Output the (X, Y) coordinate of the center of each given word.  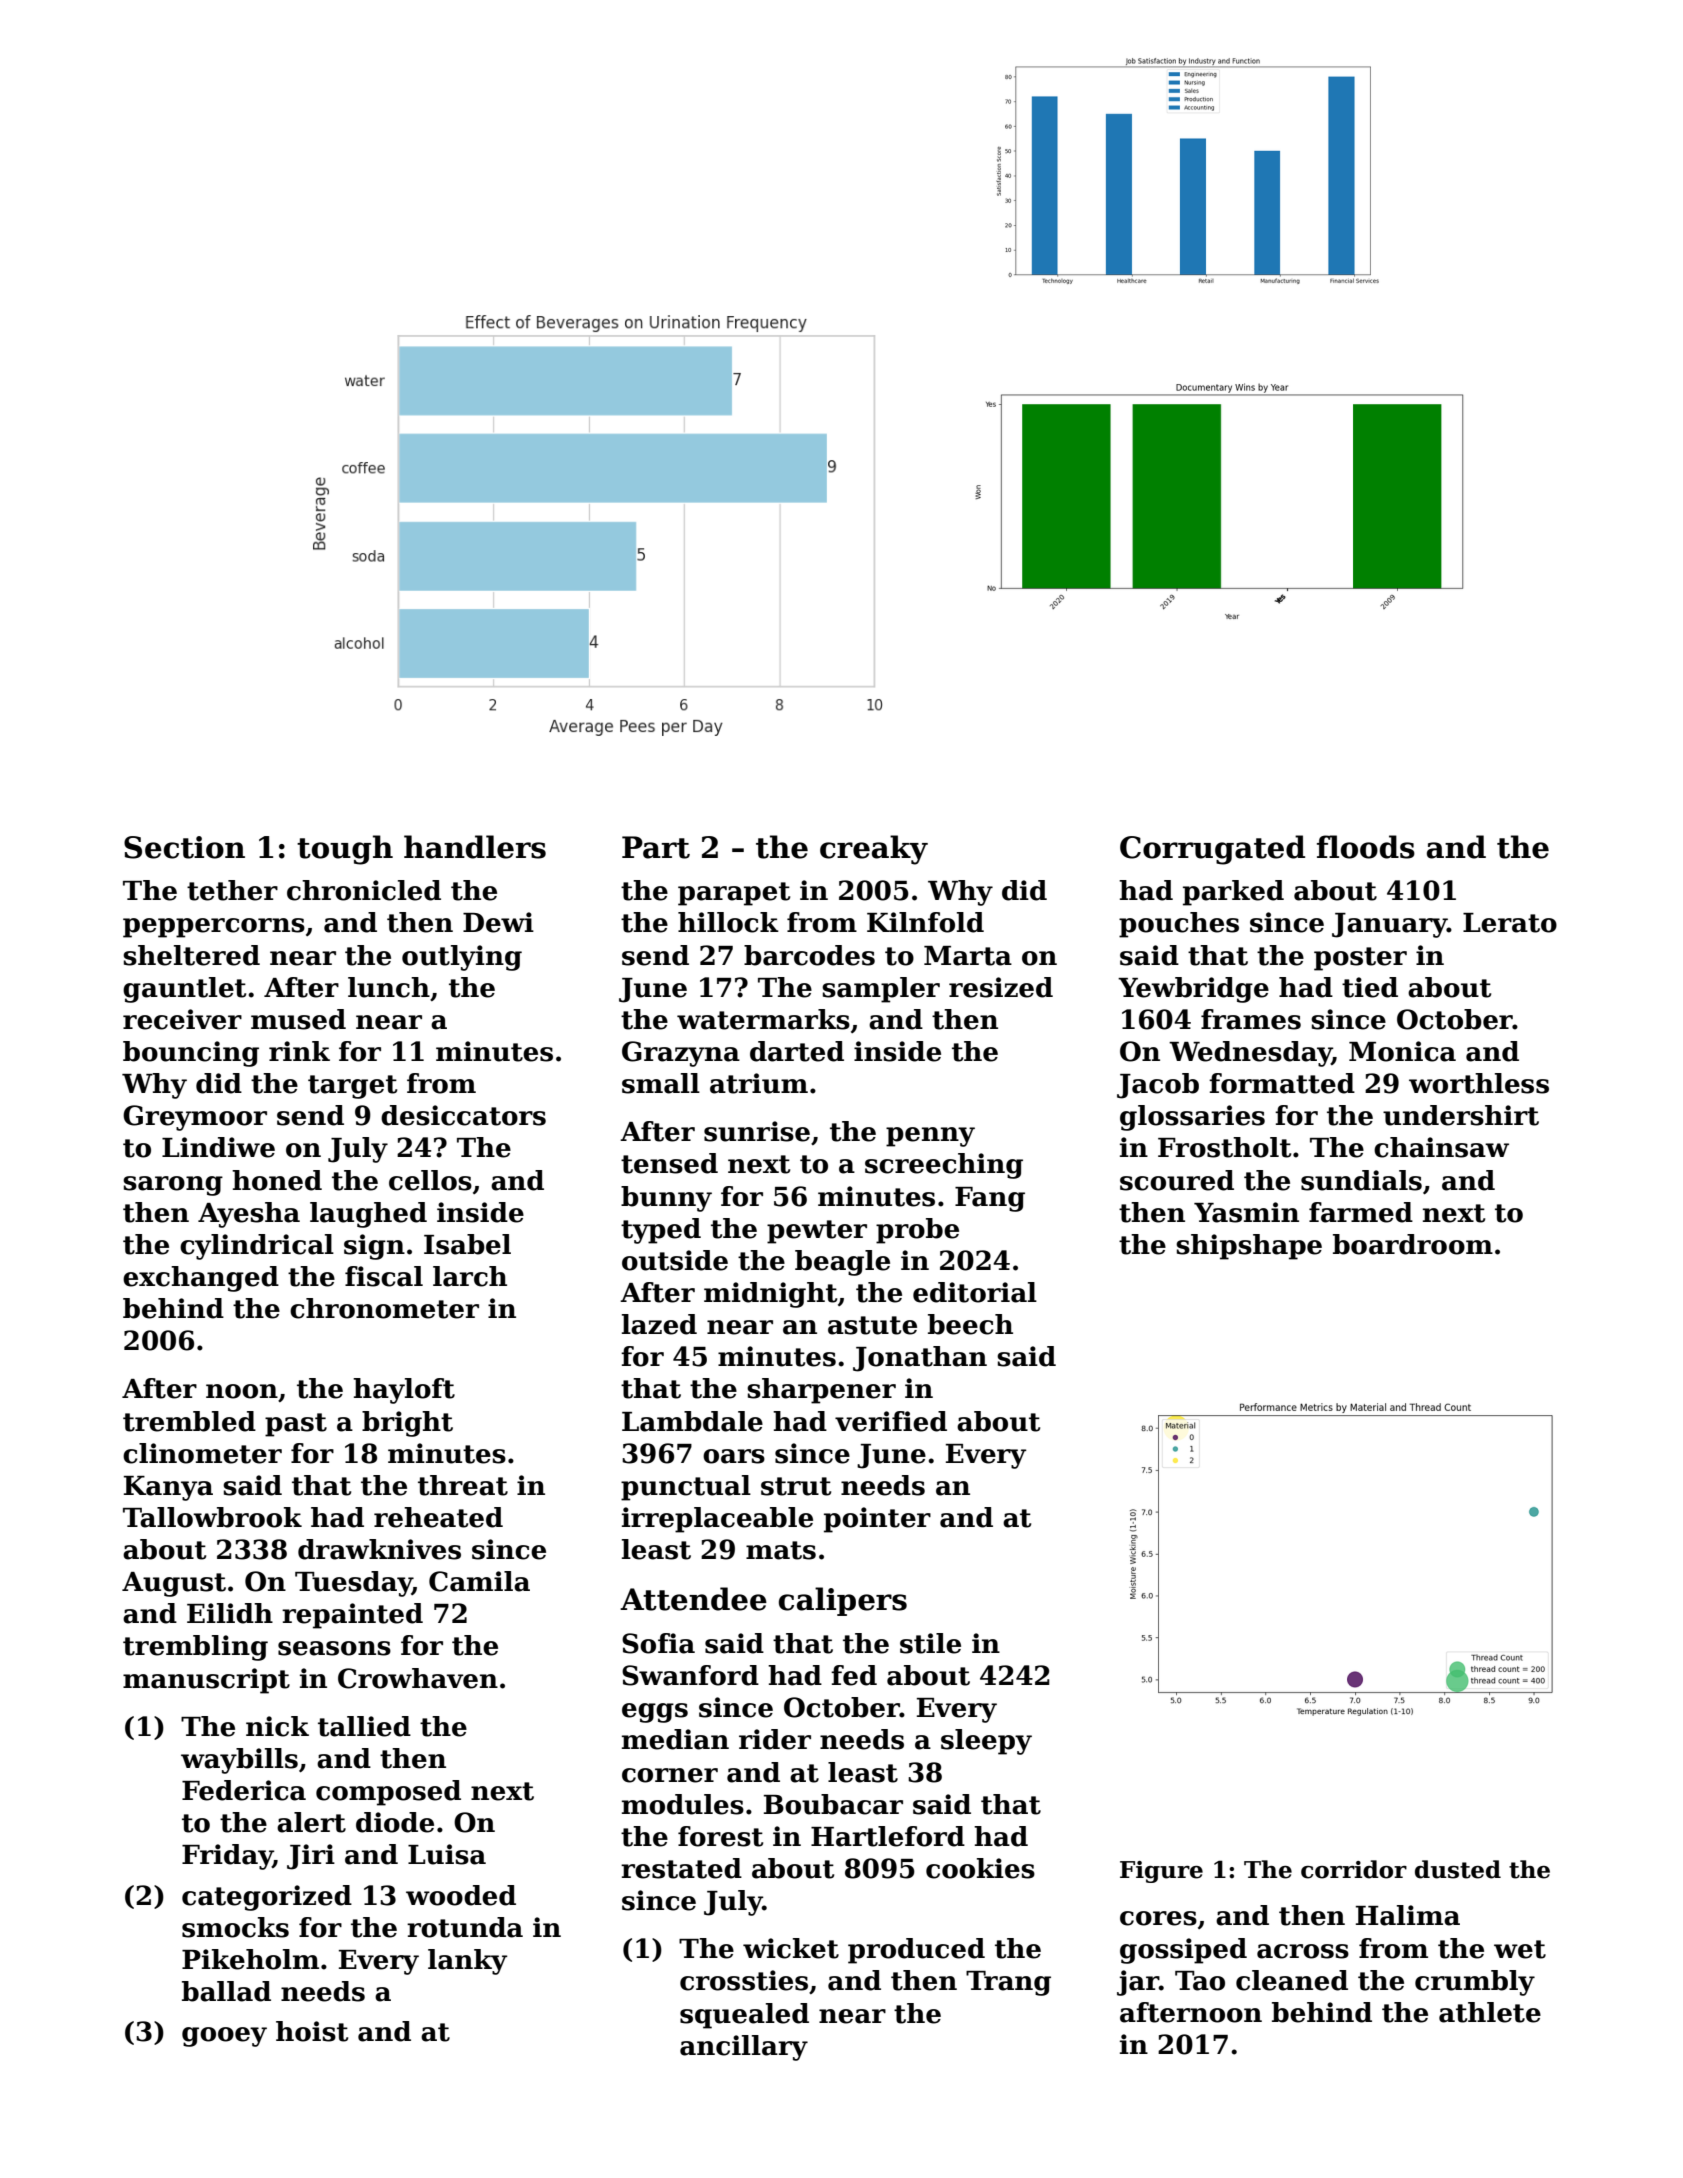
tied (1370, 987)
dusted (1458, 1869)
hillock (728, 922)
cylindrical (257, 1247)
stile (930, 1643)
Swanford (690, 1675)
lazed (659, 1324)
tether (232, 890)
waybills (239, 1761)
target (352, 1087)
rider (775, 1739)
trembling (195, 1648)
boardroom (1413, 1244)
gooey (224, 2037)
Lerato (1510, 923)
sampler (881, 990)
